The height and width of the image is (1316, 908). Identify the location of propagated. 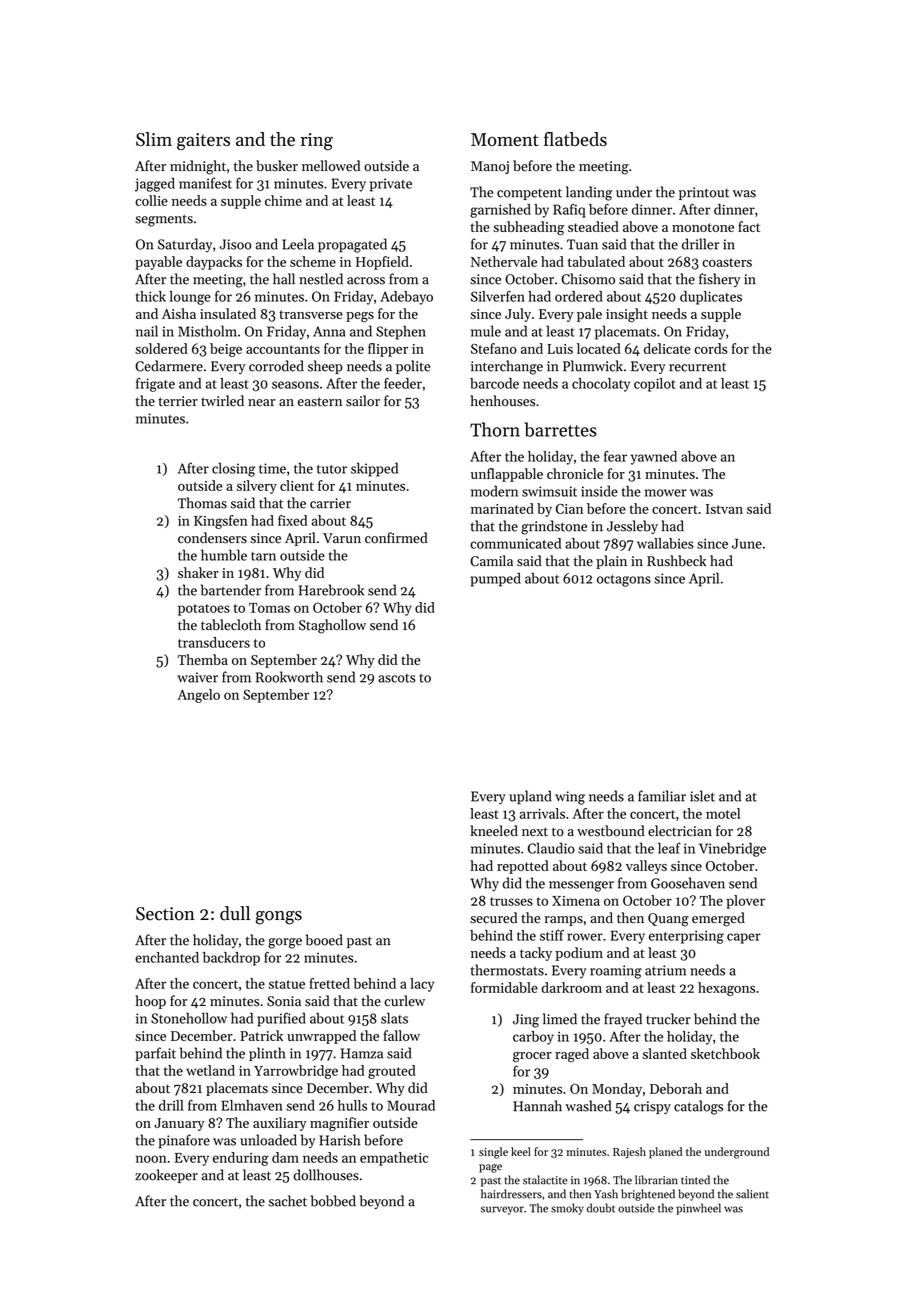
(352, 245).
